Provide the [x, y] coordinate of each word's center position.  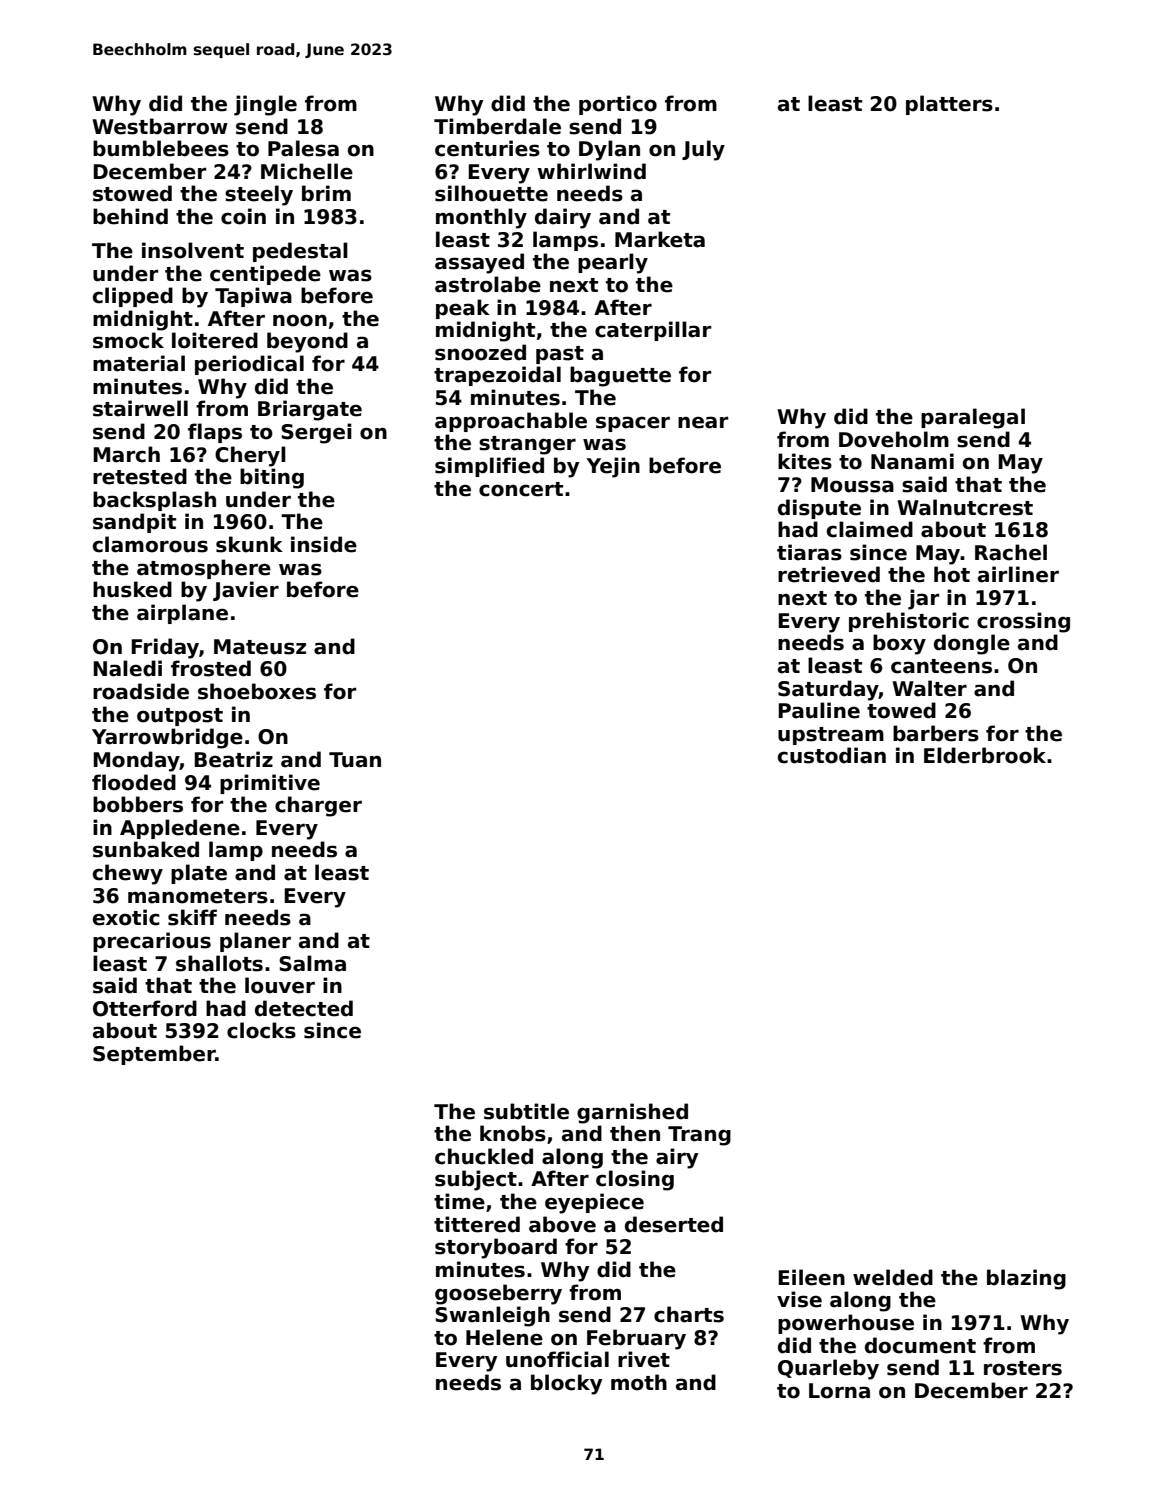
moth [639, 1382]
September [154, 1055]
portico [618, 105]
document [920, 1345]
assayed [479, 263]
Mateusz [260, 647]
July [703, 150]
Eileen [811, 1277]
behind [130, 216]
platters [949, 105]
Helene [504, 1337]
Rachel [1011, 552]
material [139, 363]
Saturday [828, 690]
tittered [477, 1224]
